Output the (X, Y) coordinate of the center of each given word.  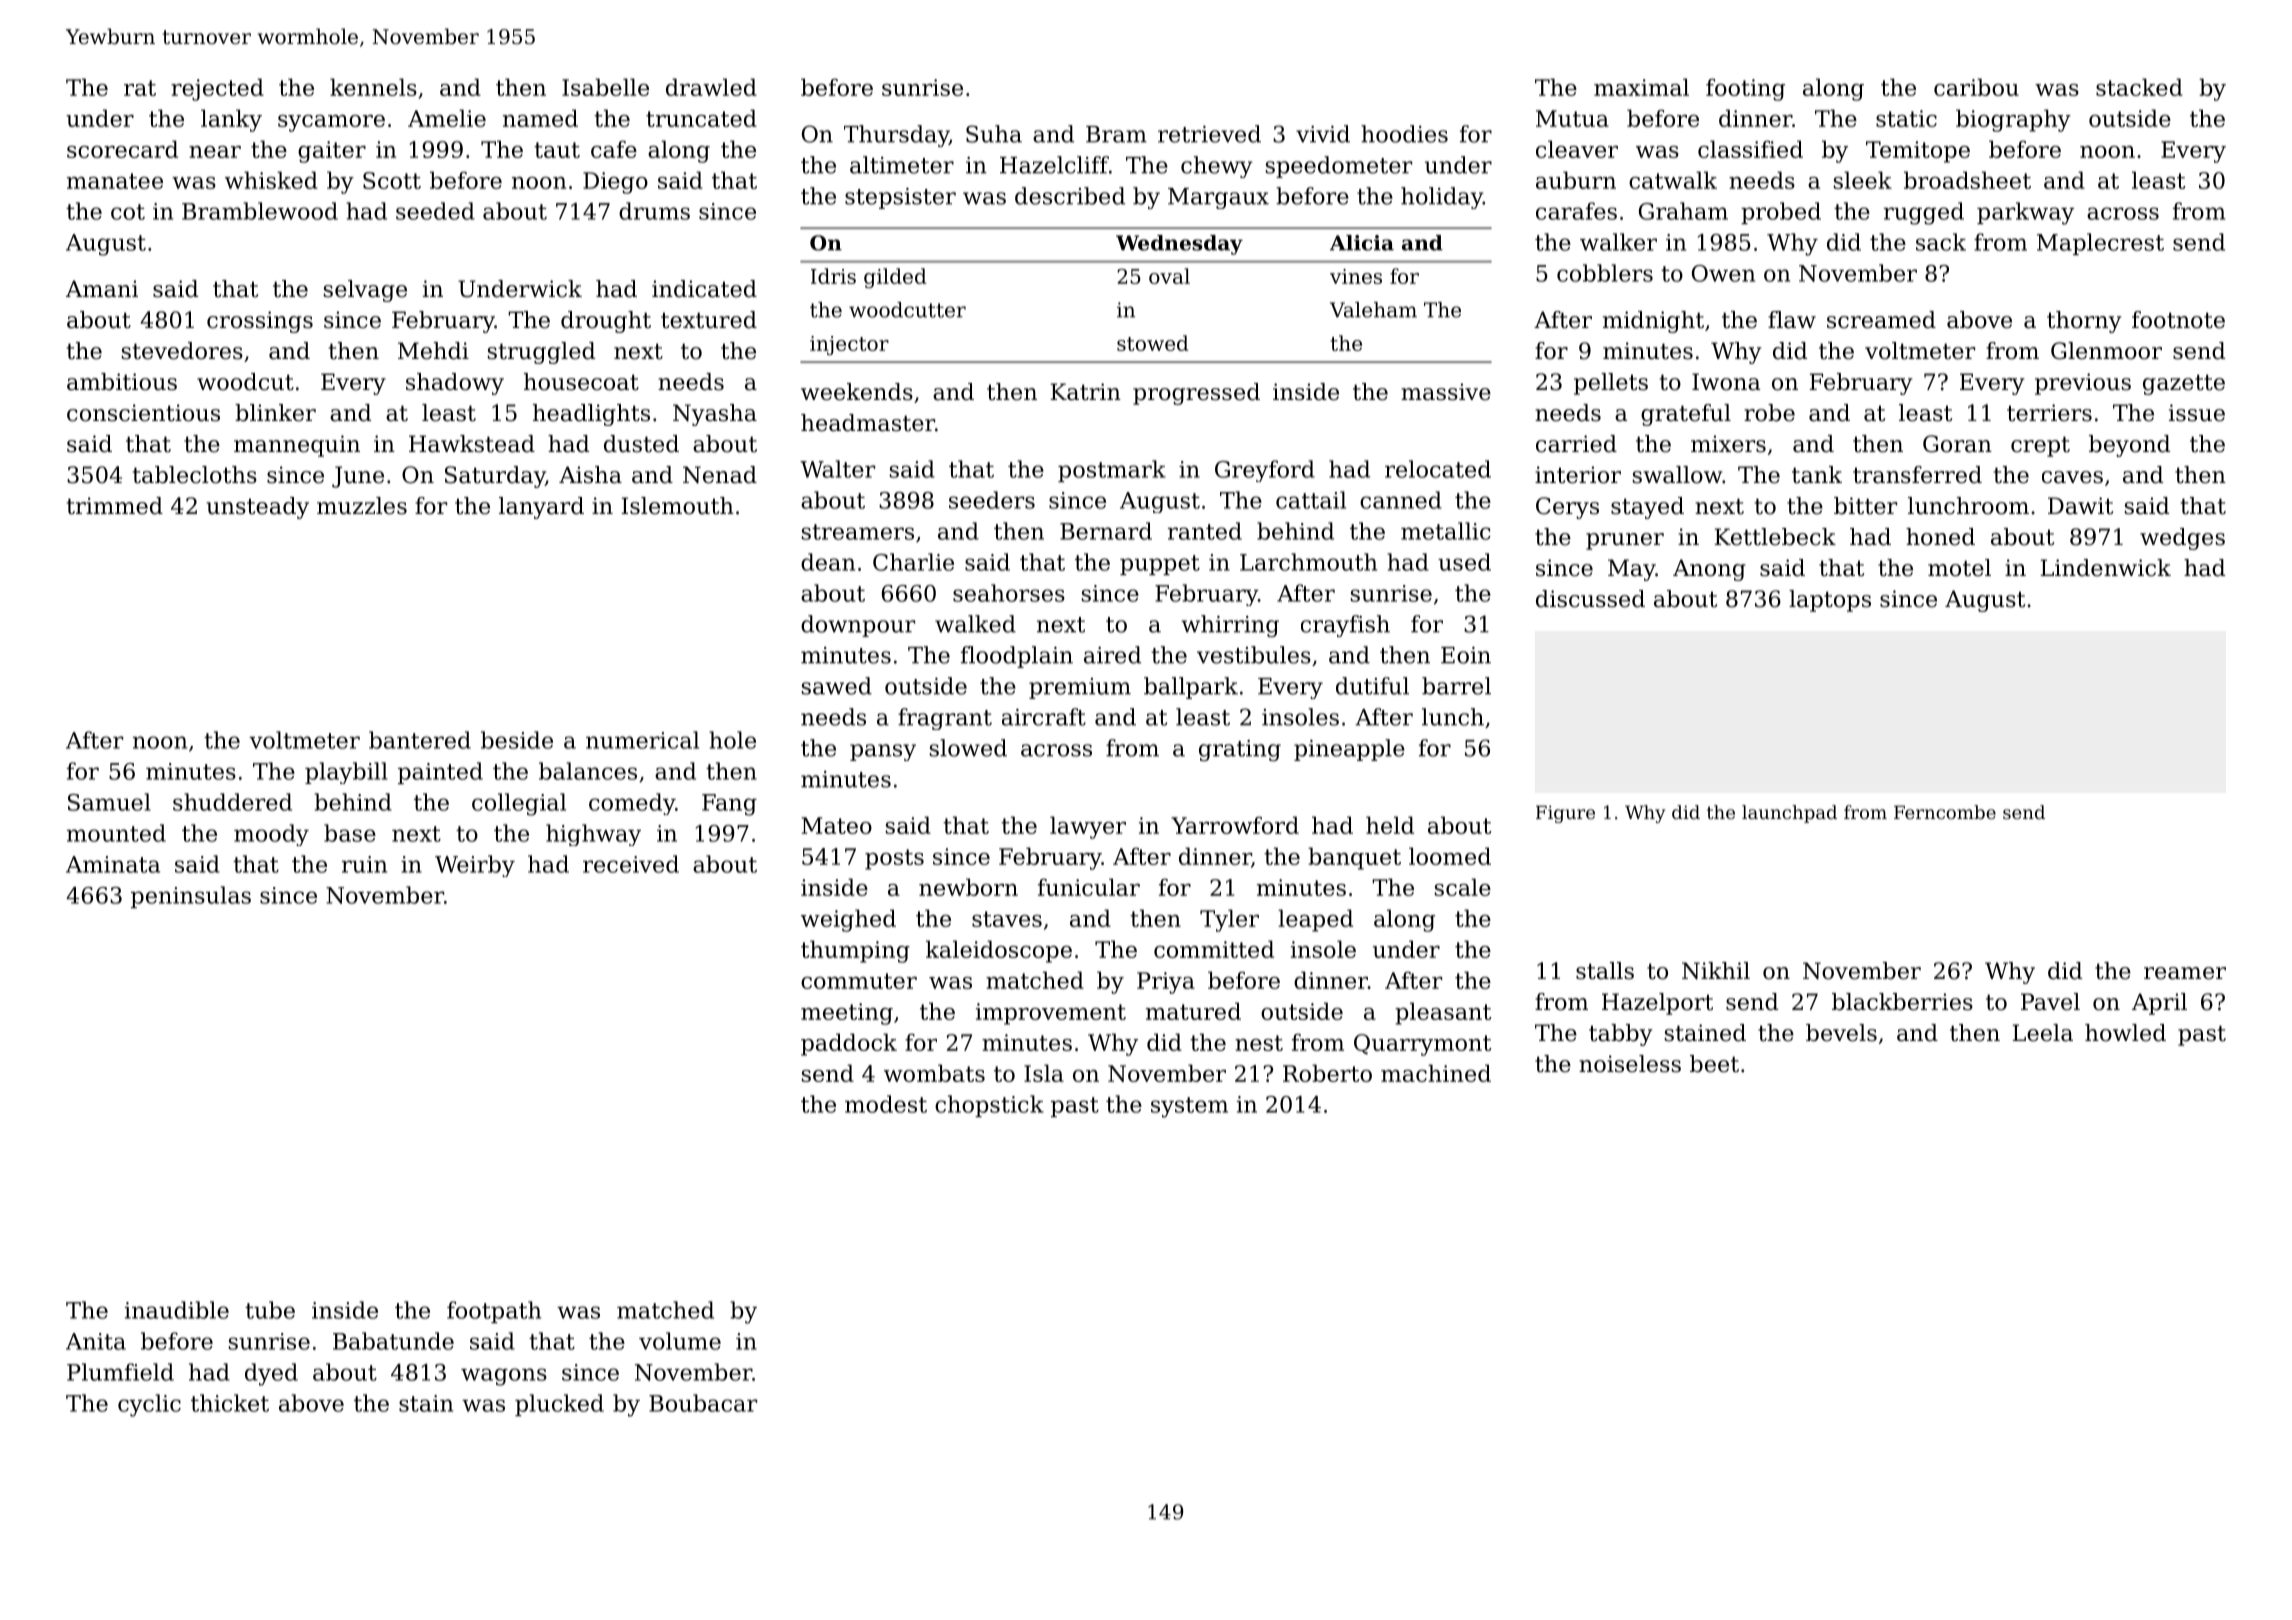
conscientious (143, 413)
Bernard (1106, 531)
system (1189, 1107)
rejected (217, 89)
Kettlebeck (1775, 537)
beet (1714, 1064)
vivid (1323, 134)
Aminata (113, 864)
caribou (1976, 87)
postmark (1112, 471)
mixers (1728, 444)
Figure (1565, 814)
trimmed (115, 506)
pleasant (1443, 1013)
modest (886, 1104)
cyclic (149, 1405)
